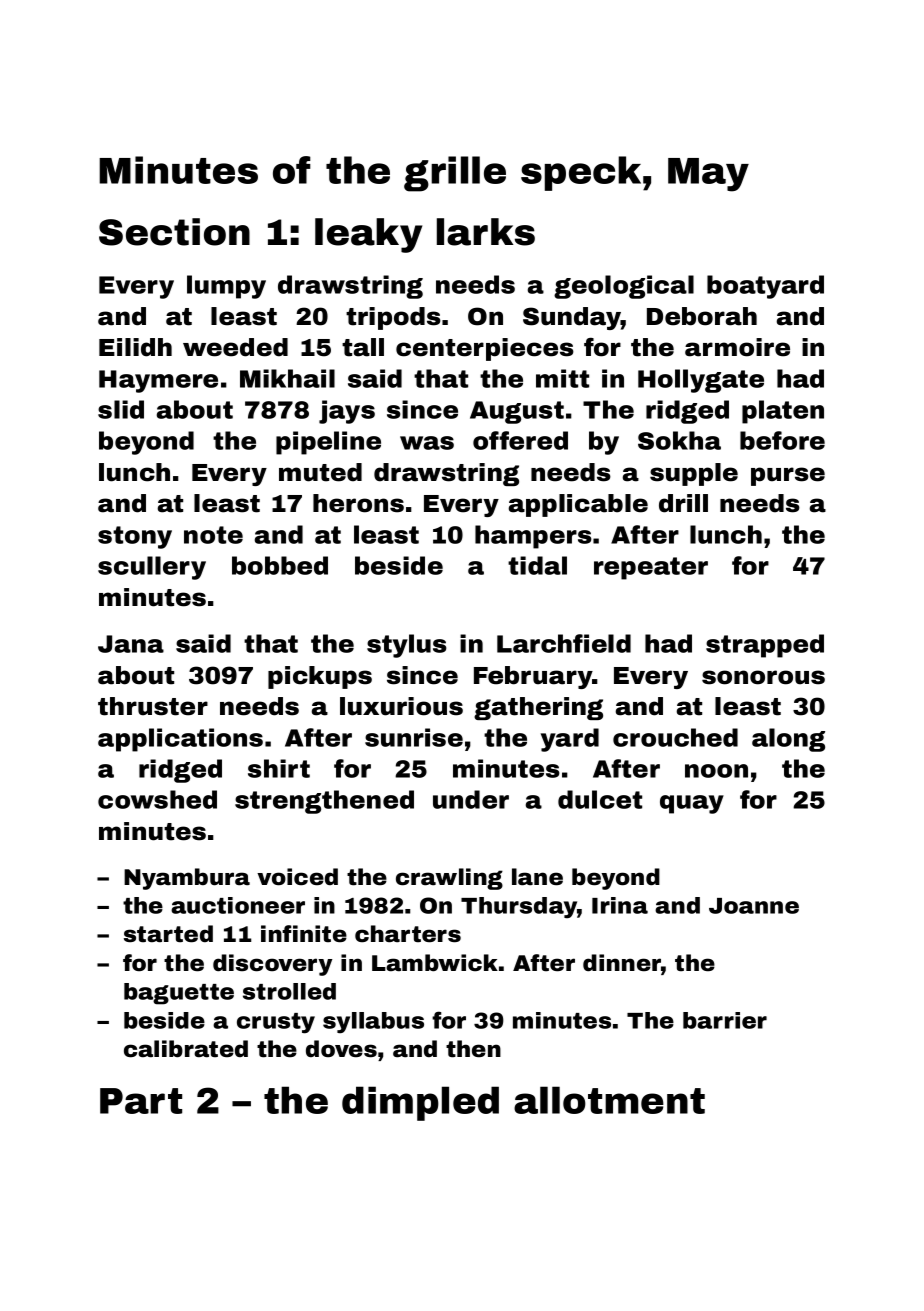 The image size is (924, 1311). What do you see at coordinates (533, 537) in the screenshot?
I see `hampers` at bounding box center [533, 537].
